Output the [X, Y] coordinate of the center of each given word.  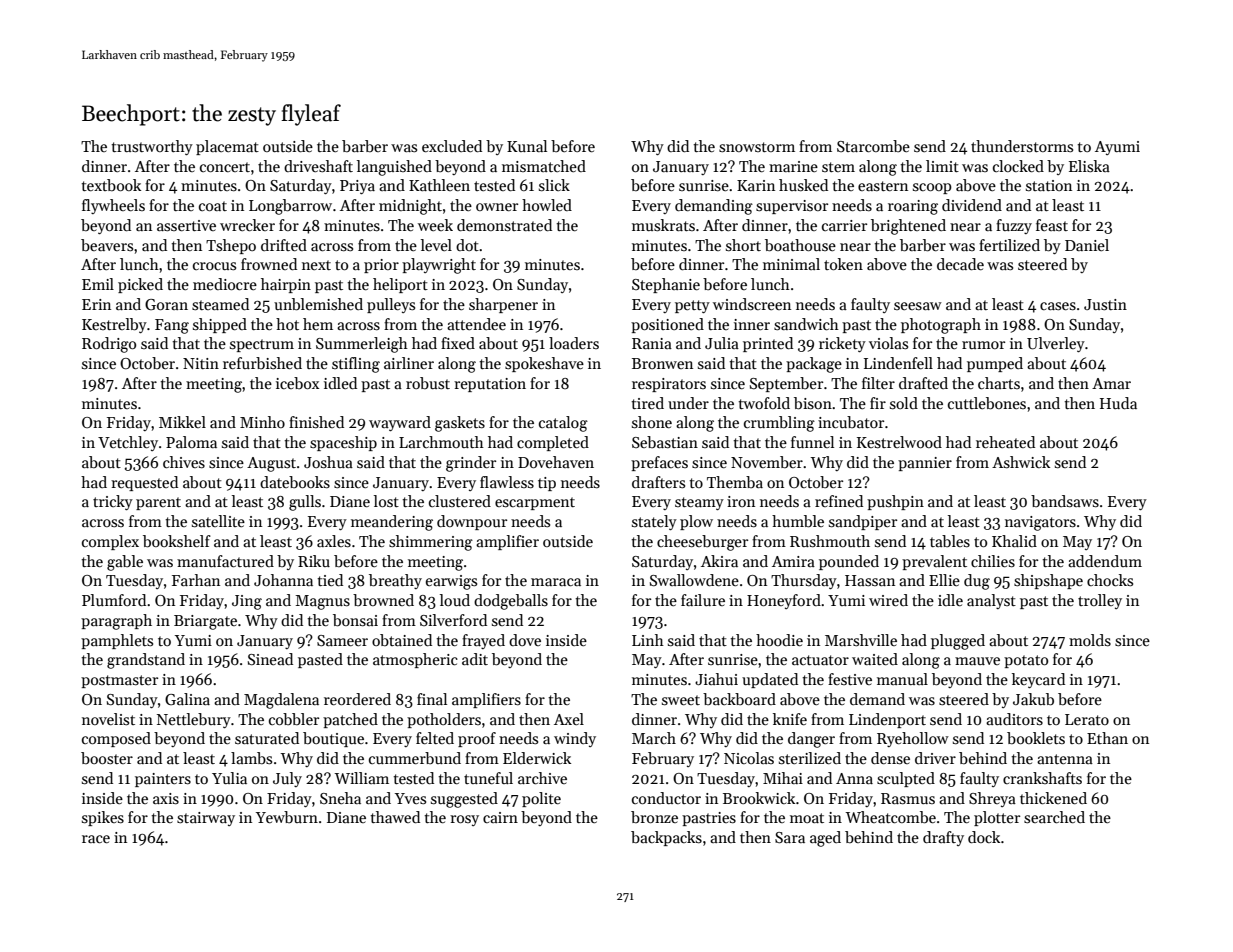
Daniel [1087, 245]
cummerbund [415, 758]
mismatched [544, 166]
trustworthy [152, 147]
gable [125, 563]
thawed [395, 817]
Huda [1118, 403]
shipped [220, 325]
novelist [108, 719]
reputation [490, 385]
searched [1054, 817]
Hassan [870, 580]
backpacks [666, 838]
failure [703, 600]
